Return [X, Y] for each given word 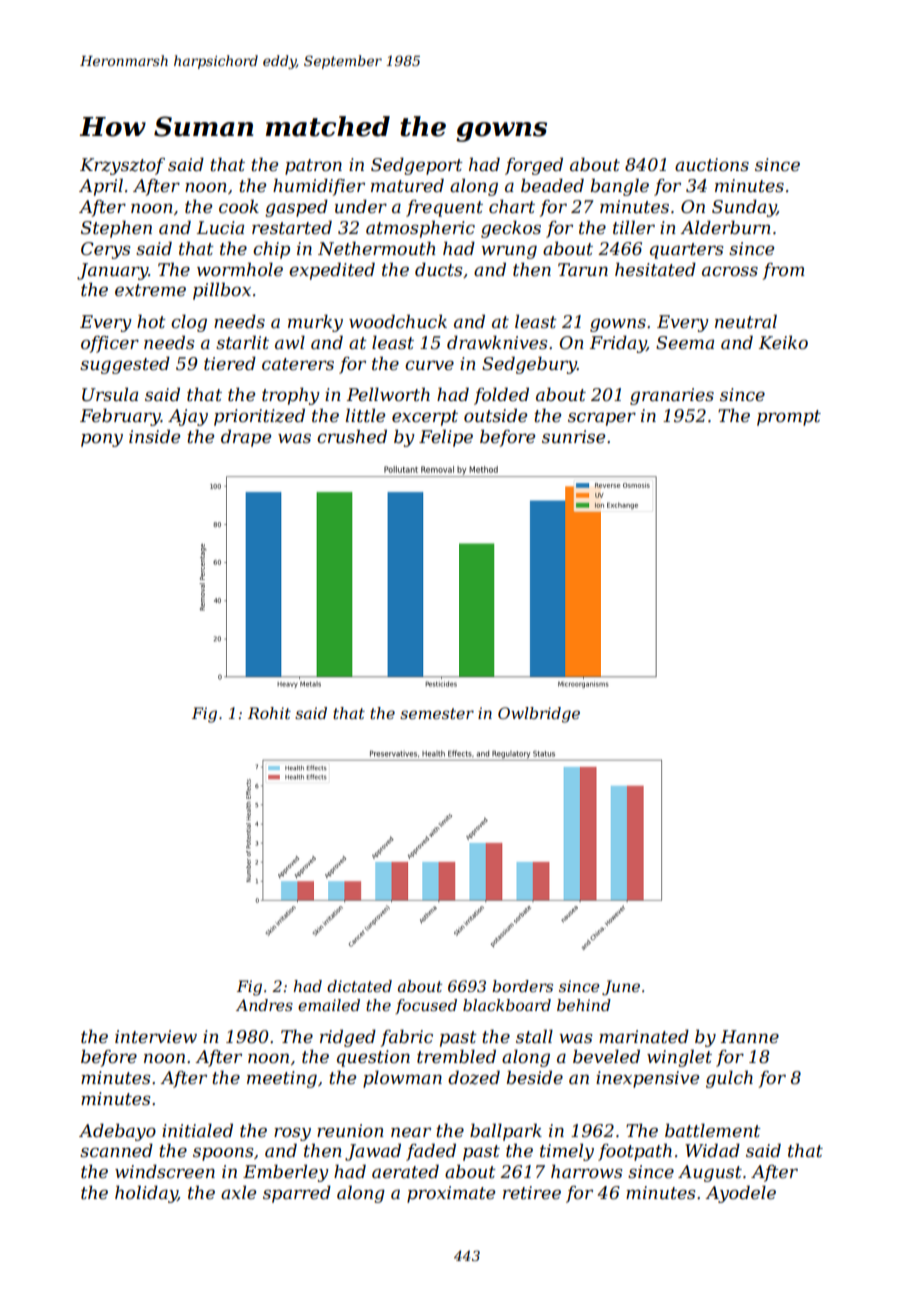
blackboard [507, 1005]
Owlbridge [539, 715]
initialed [197, 1130]
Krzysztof [122, 166]
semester [437, 713]
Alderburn [725, 227]
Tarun [583, 269]
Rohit [269, 713]
